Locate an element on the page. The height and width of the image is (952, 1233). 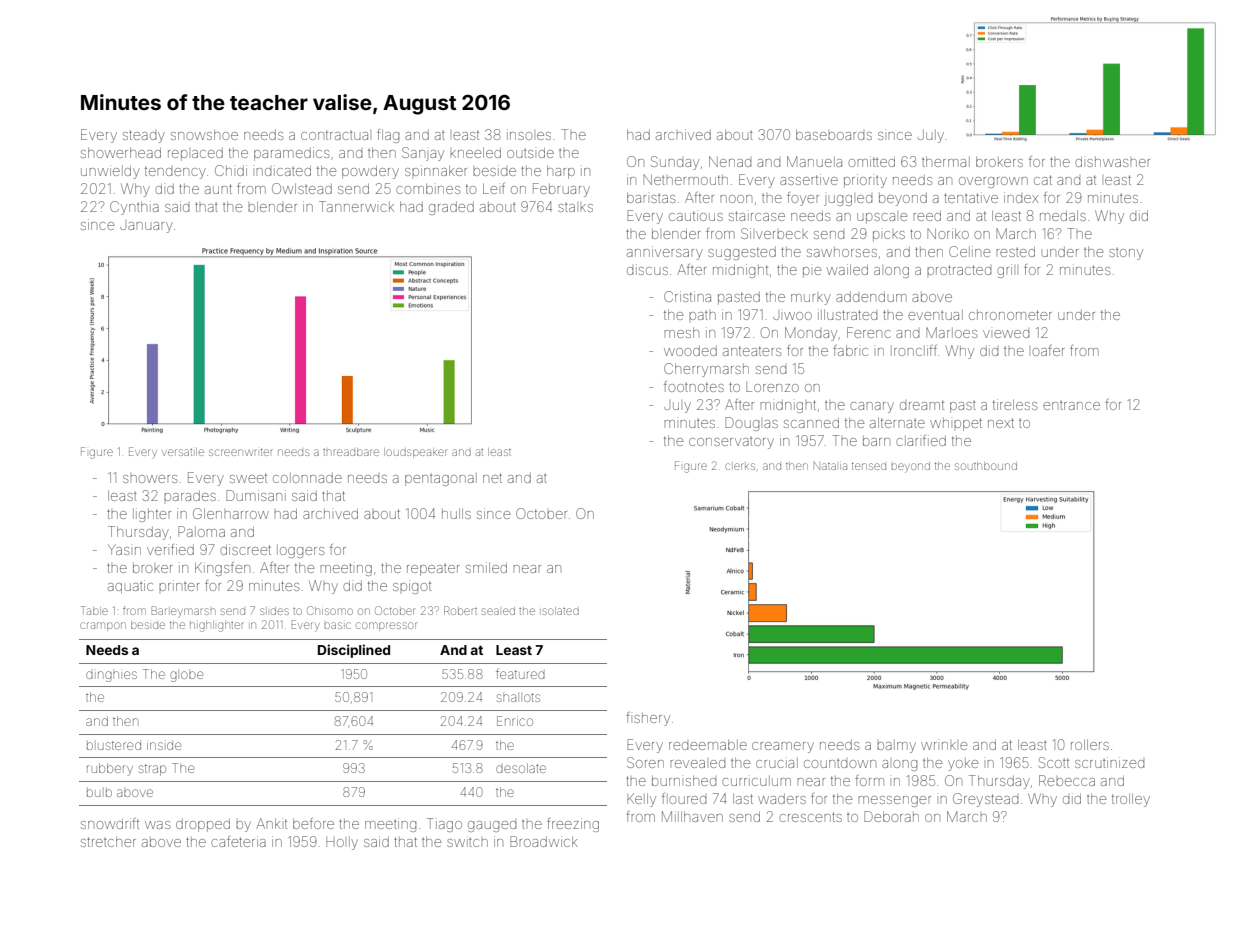
inside is located at coordinates (164, 745).
